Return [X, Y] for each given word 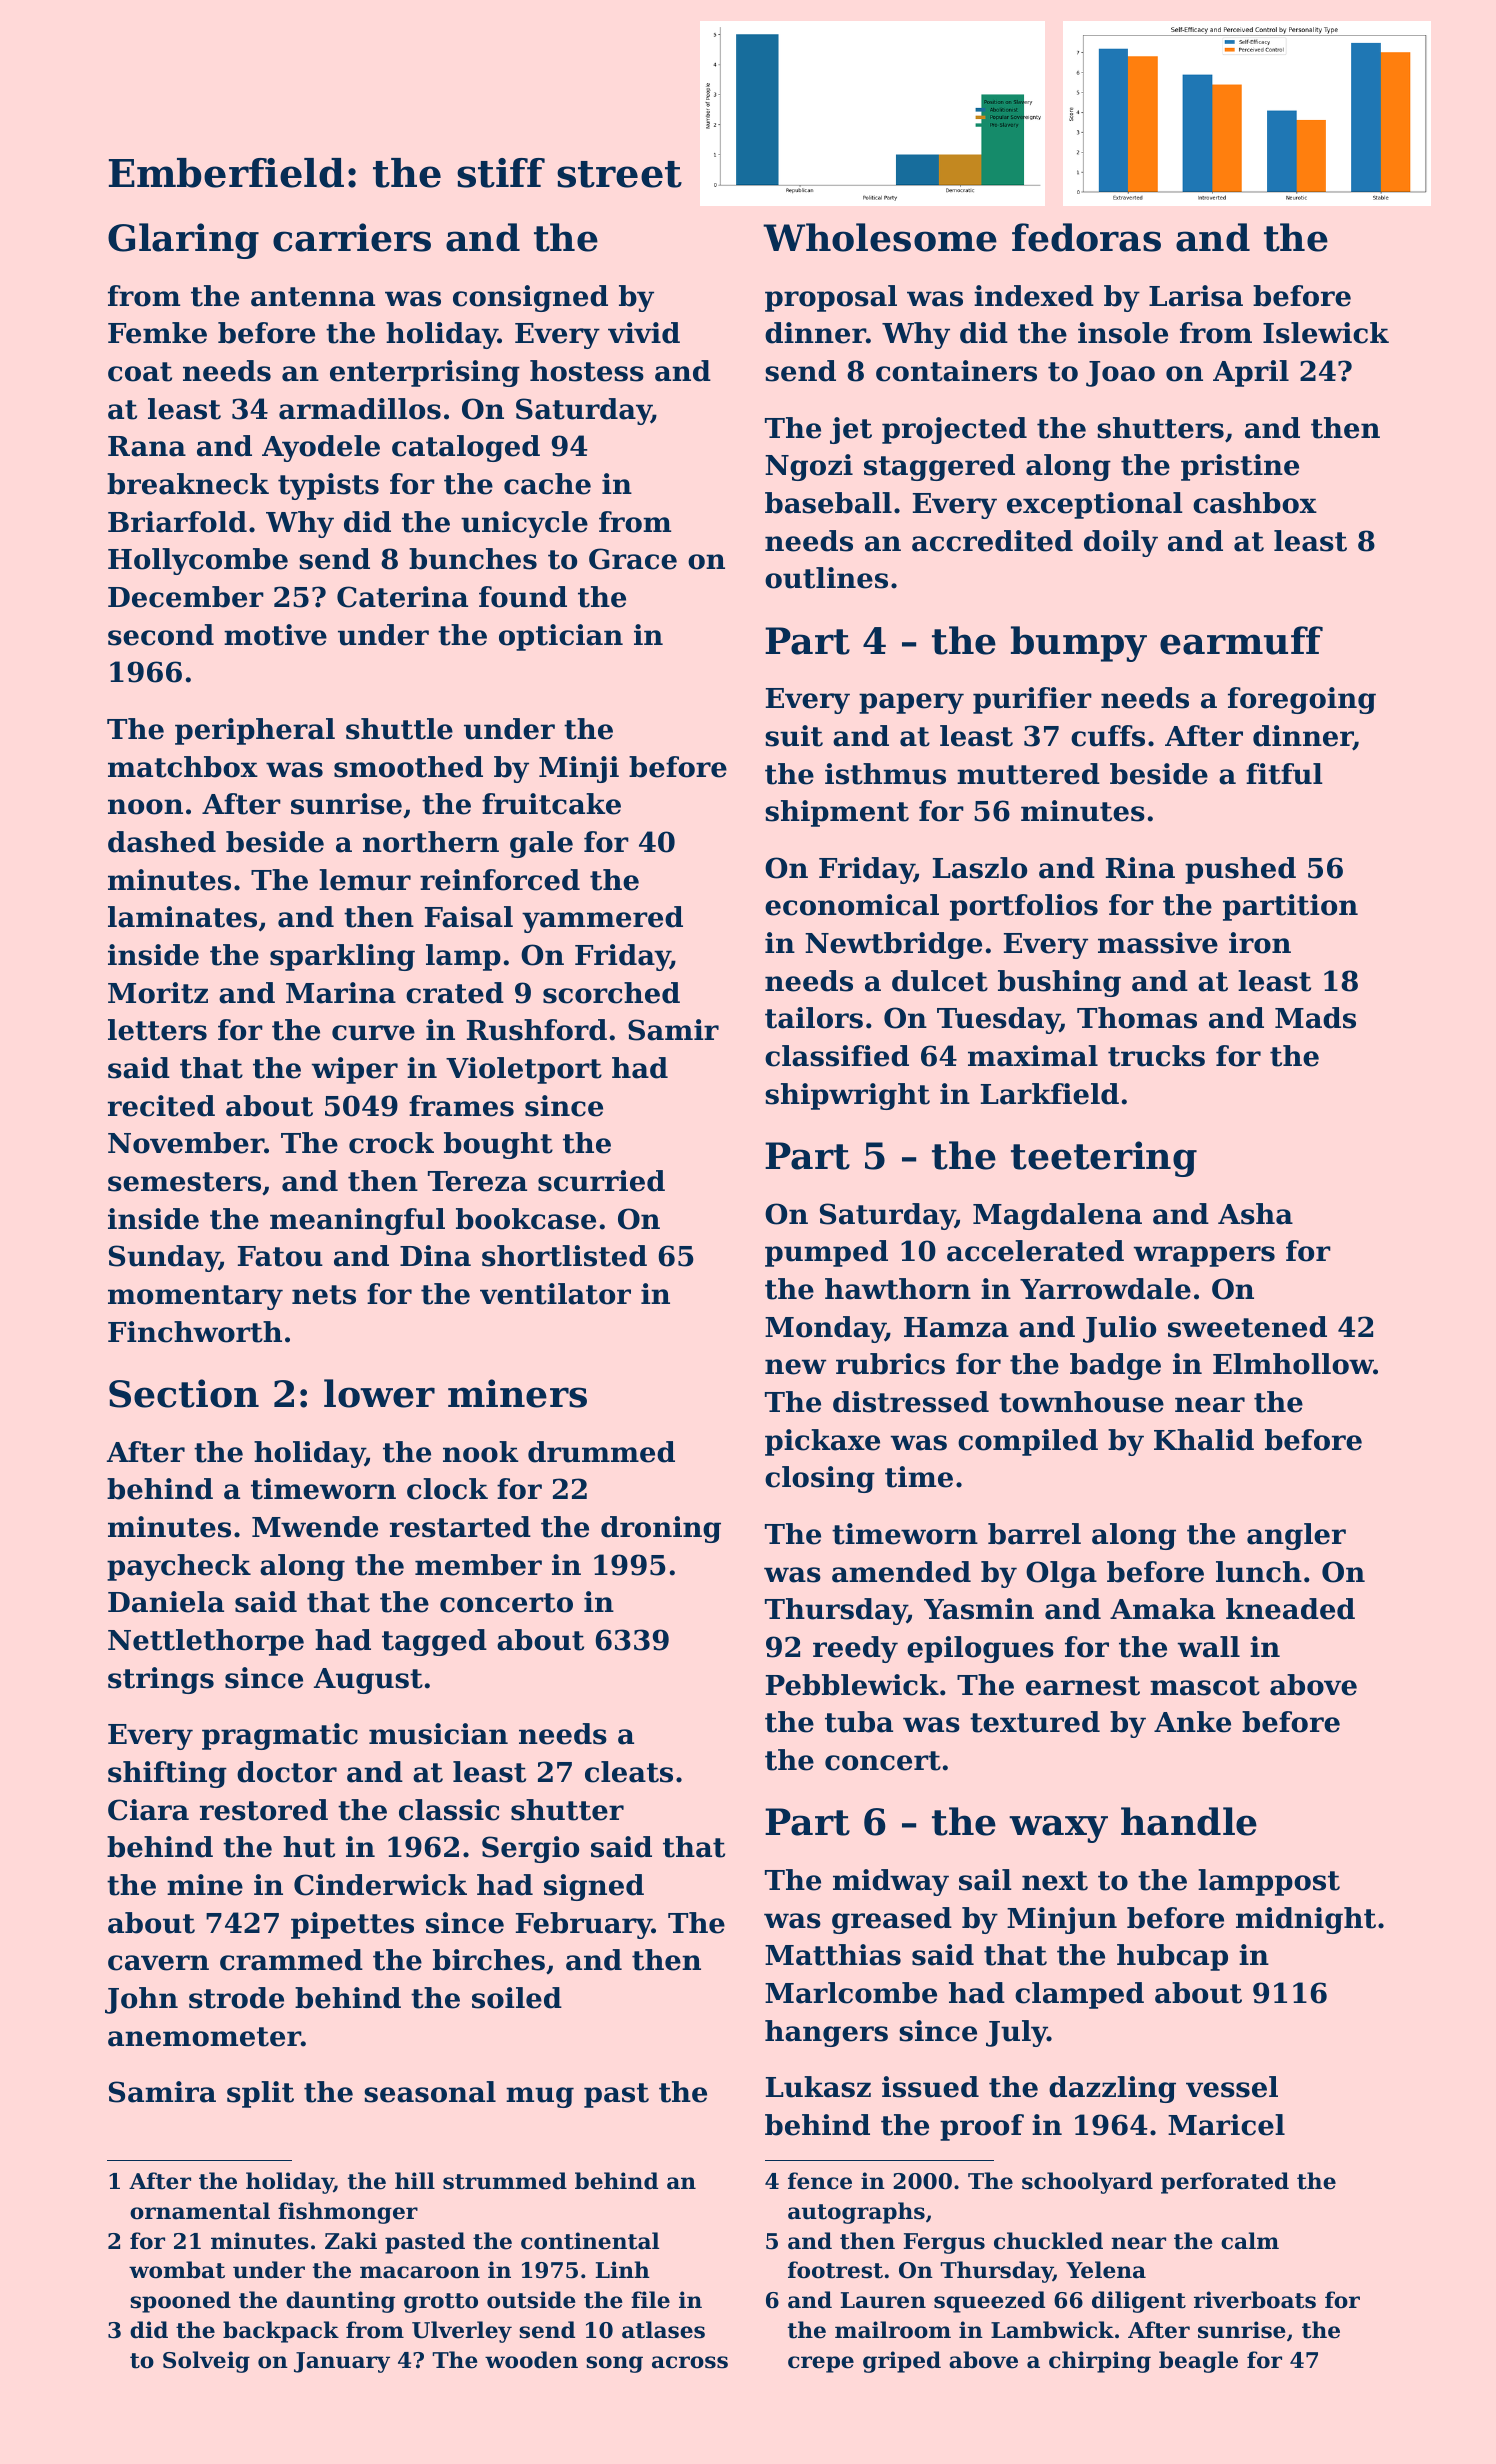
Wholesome [880, 237]
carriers [352, 237]
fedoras [1086, 237]
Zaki [351, 2241]
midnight [1306, 1920]
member [478, 1565]
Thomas [1137, 1018]
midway [891, 1882]
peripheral [255, 731]
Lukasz [818, 2087]
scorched [611, 993]
